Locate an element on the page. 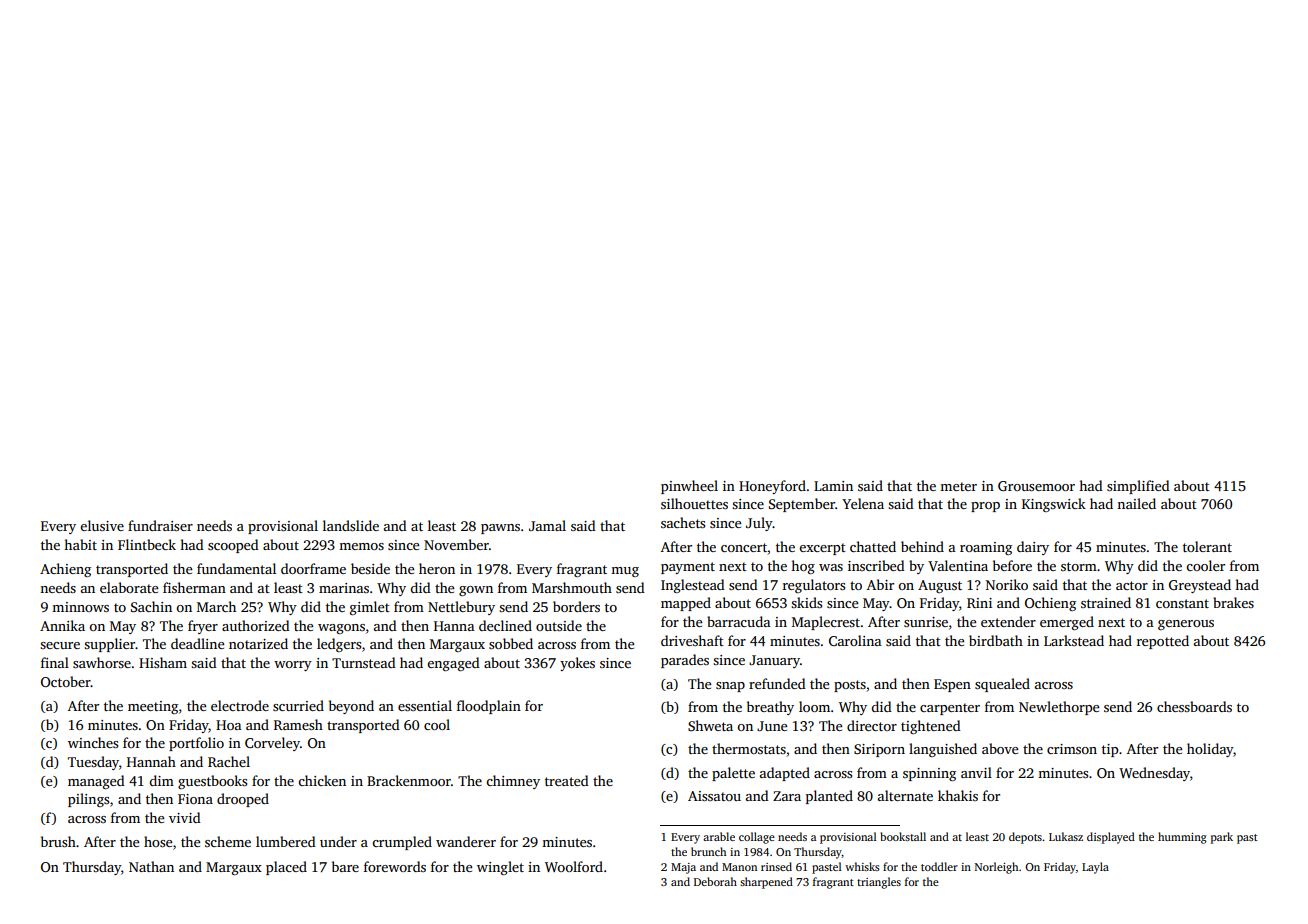 This image has height=924, width=1308. nailed is located at coordinates (1136, 503).
